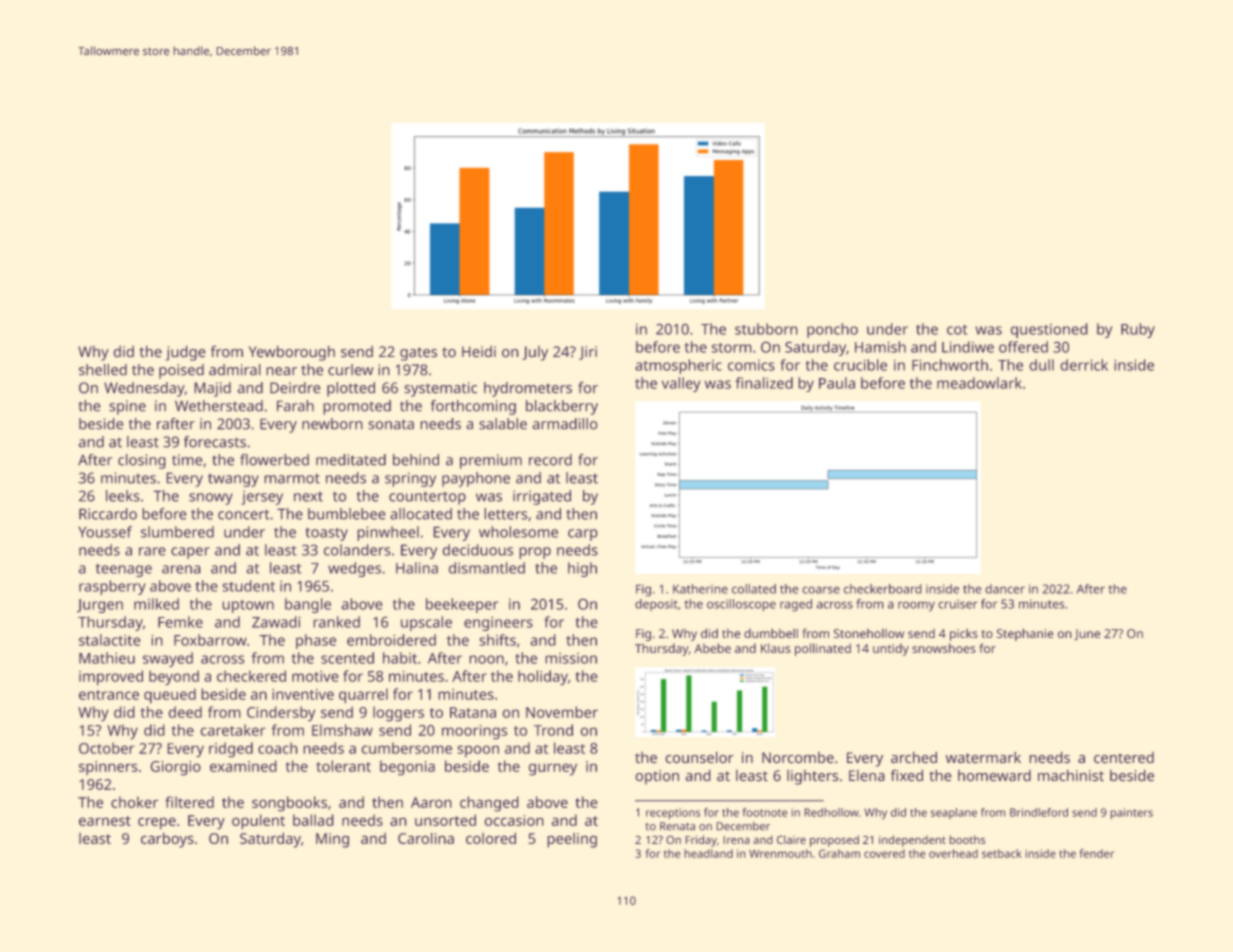 The image size is (1233, 952). I want to click on judge, so click(185, 353).
